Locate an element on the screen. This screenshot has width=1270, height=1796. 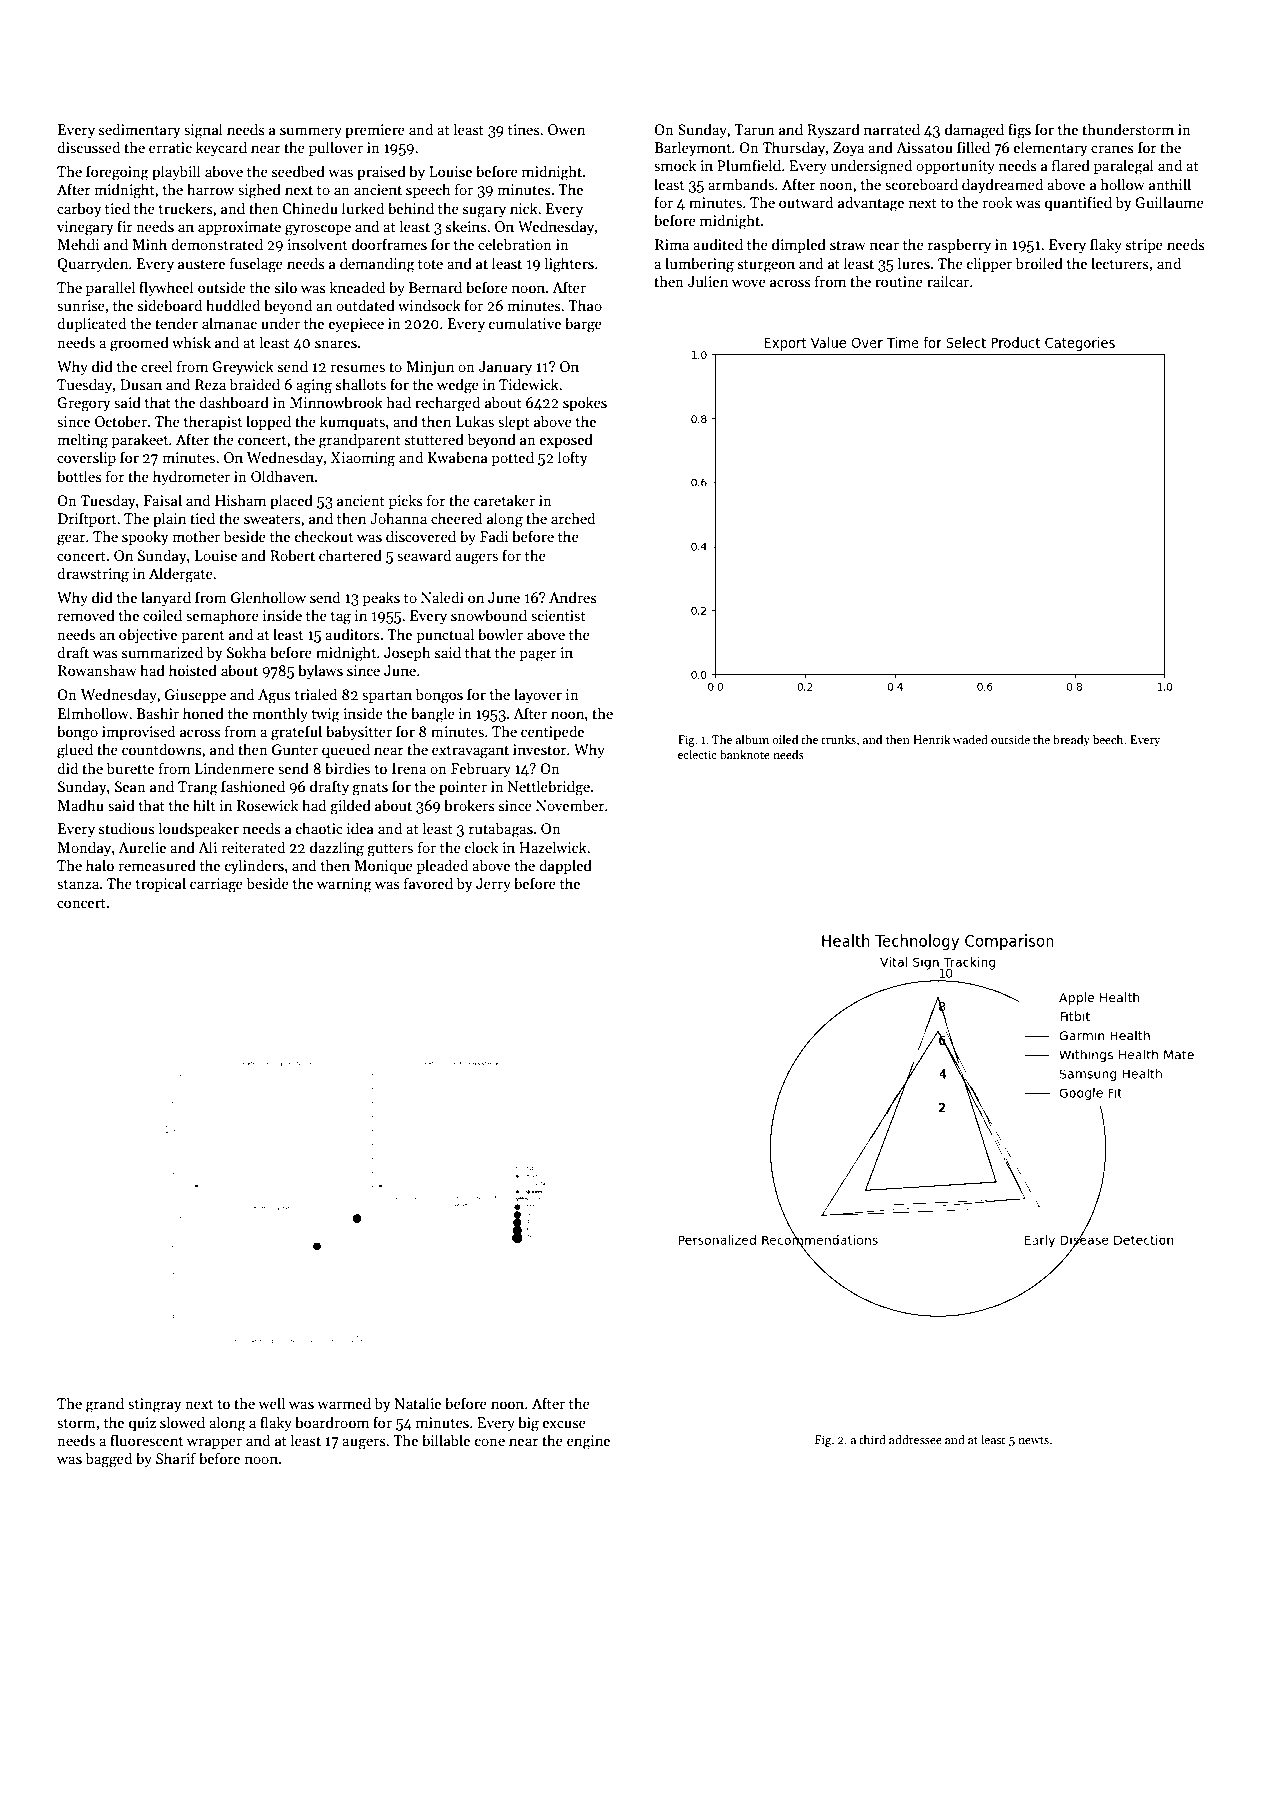
carriage is located at coordinates (216, 885).
